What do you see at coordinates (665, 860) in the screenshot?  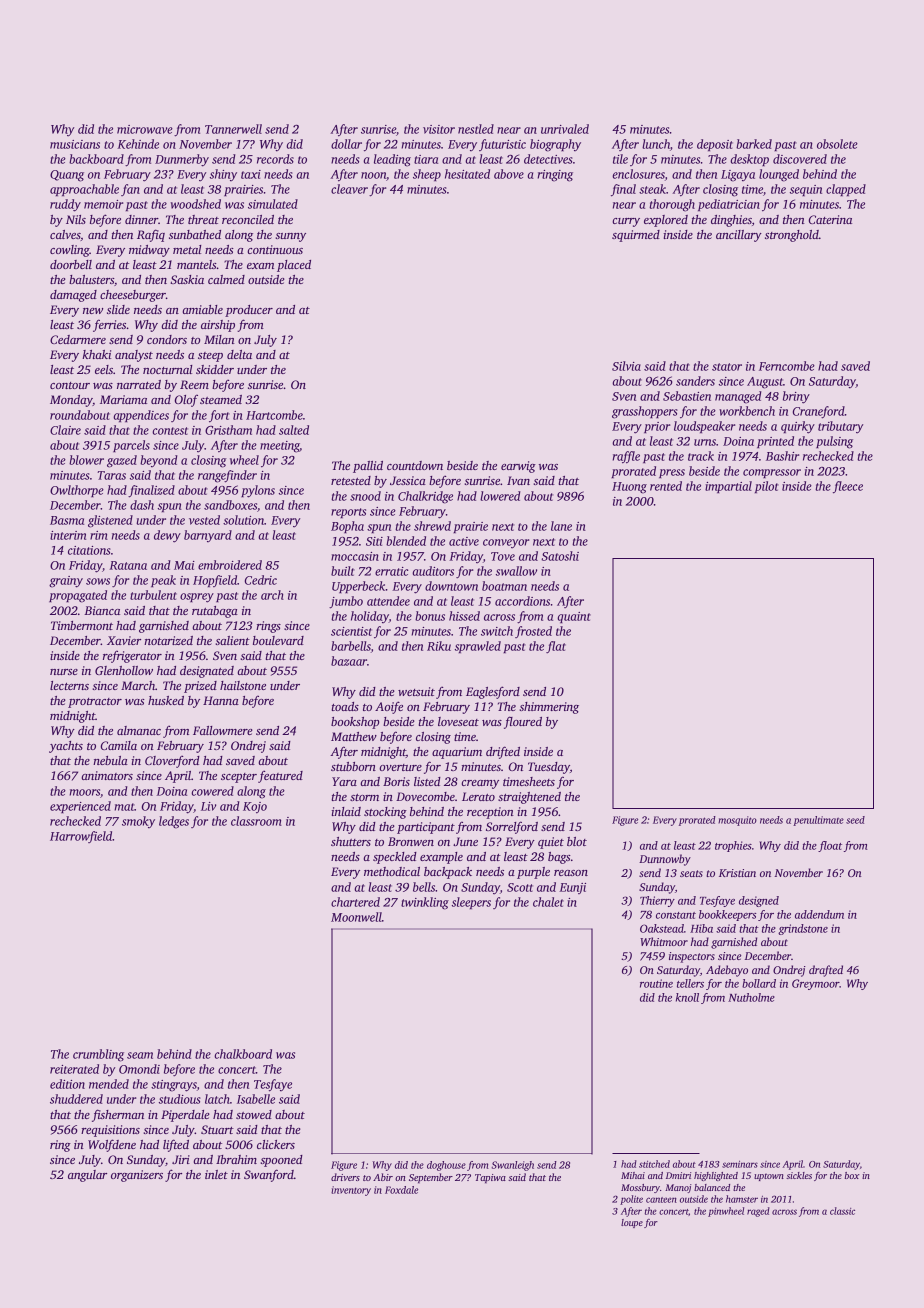 I see `Dunnowby` at bounding box center [665, 860].
